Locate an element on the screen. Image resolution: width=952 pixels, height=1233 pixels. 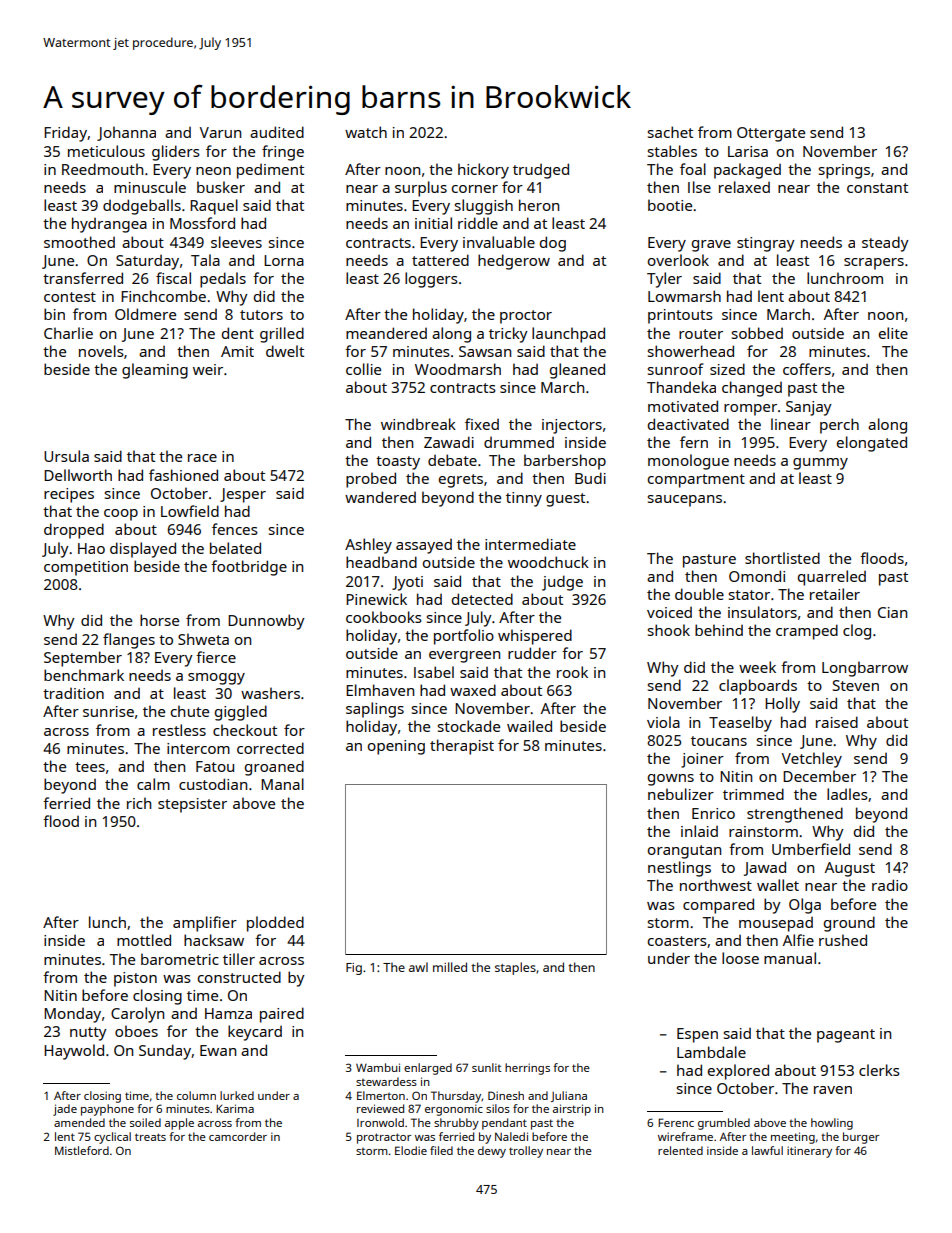
corner is located at coordinates (475, 189).
